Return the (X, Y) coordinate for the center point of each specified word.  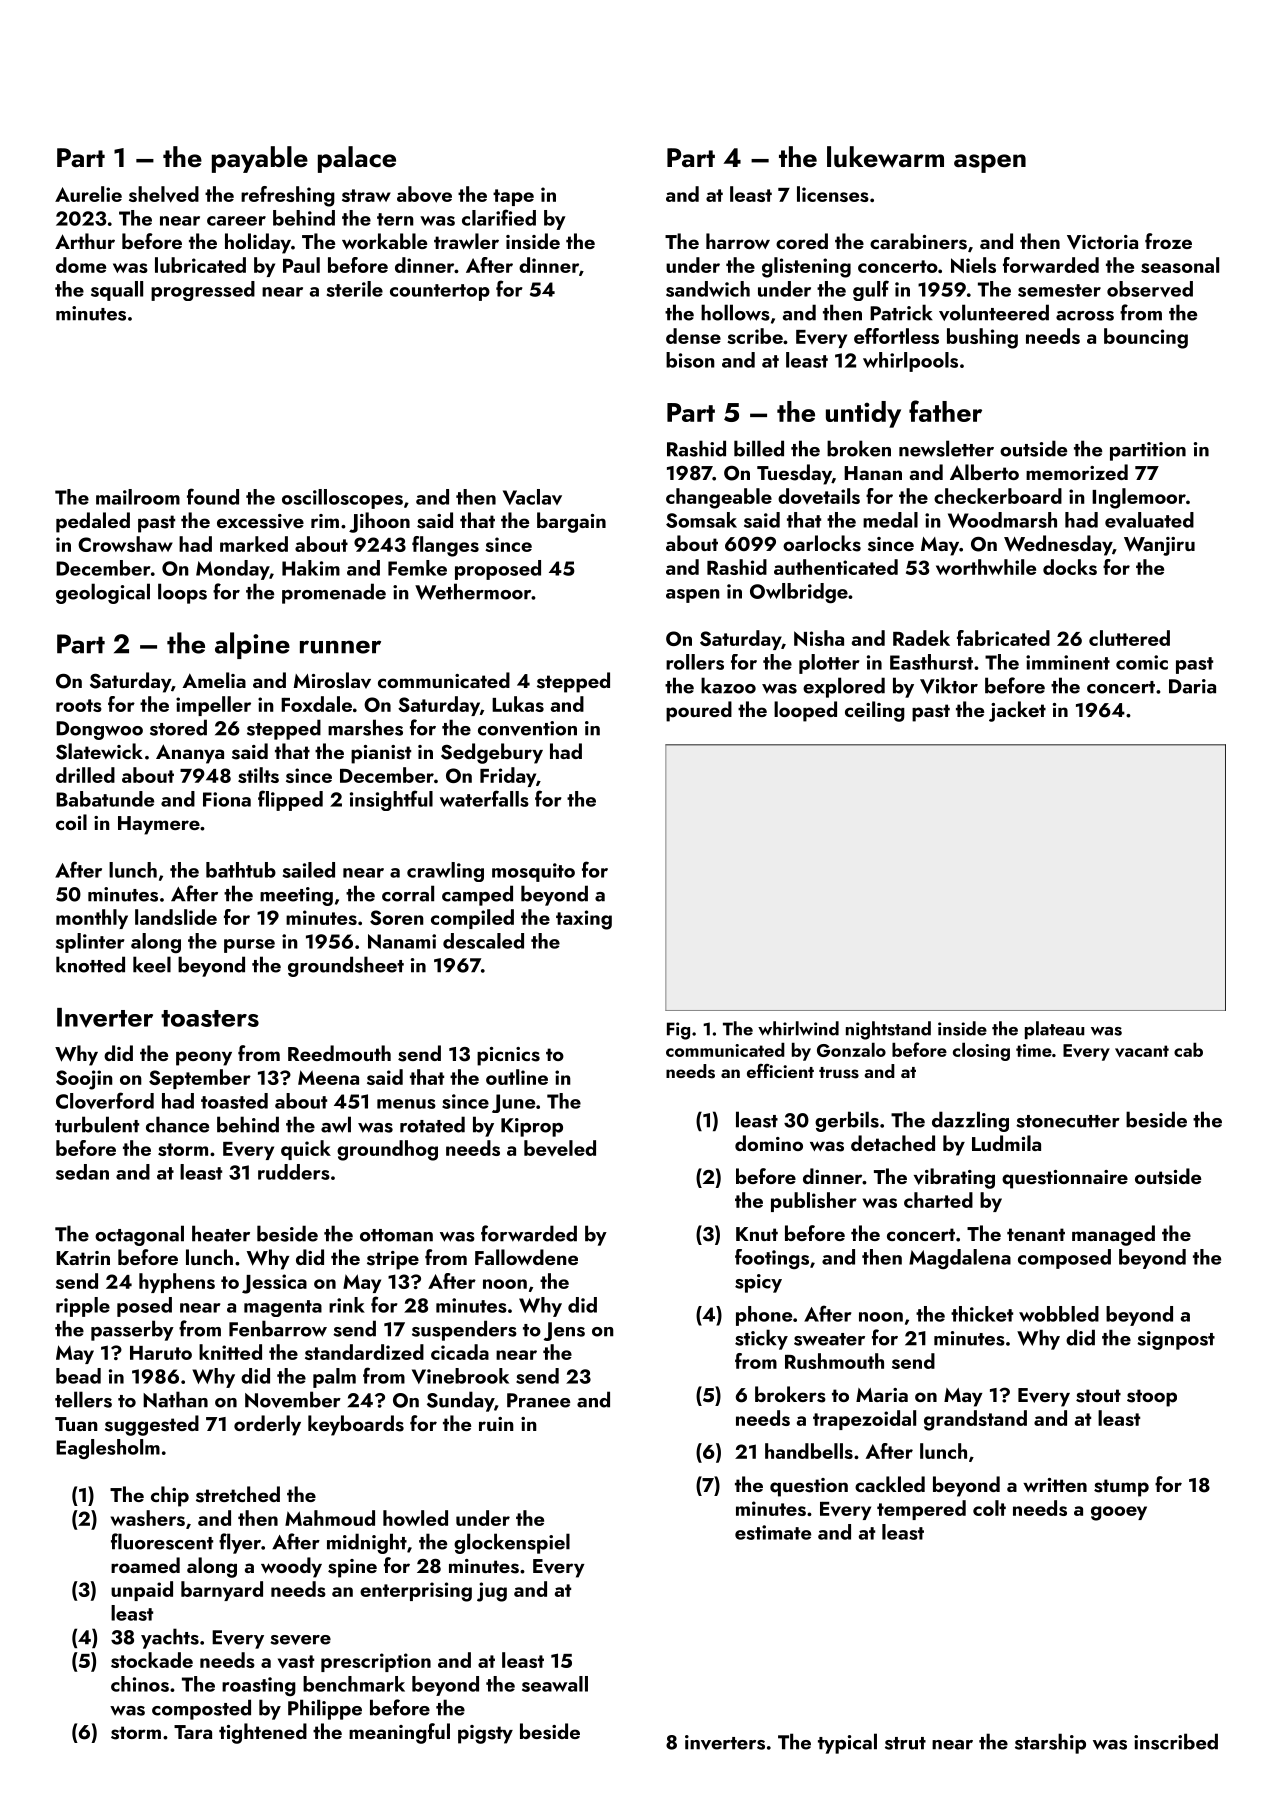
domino (769, 1143)
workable (384, 241)
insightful (391, 800)
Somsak (701, 520)
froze (1168, 241)
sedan (82, 1172)
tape (513, 197)
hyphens (177, 1283)
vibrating (954, 1178)
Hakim (311, 568)
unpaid (142, 1591)
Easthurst (931, 662)
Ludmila (1006, 1143)
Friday (508, 777)
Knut (757, 1234)
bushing (982, 338)
